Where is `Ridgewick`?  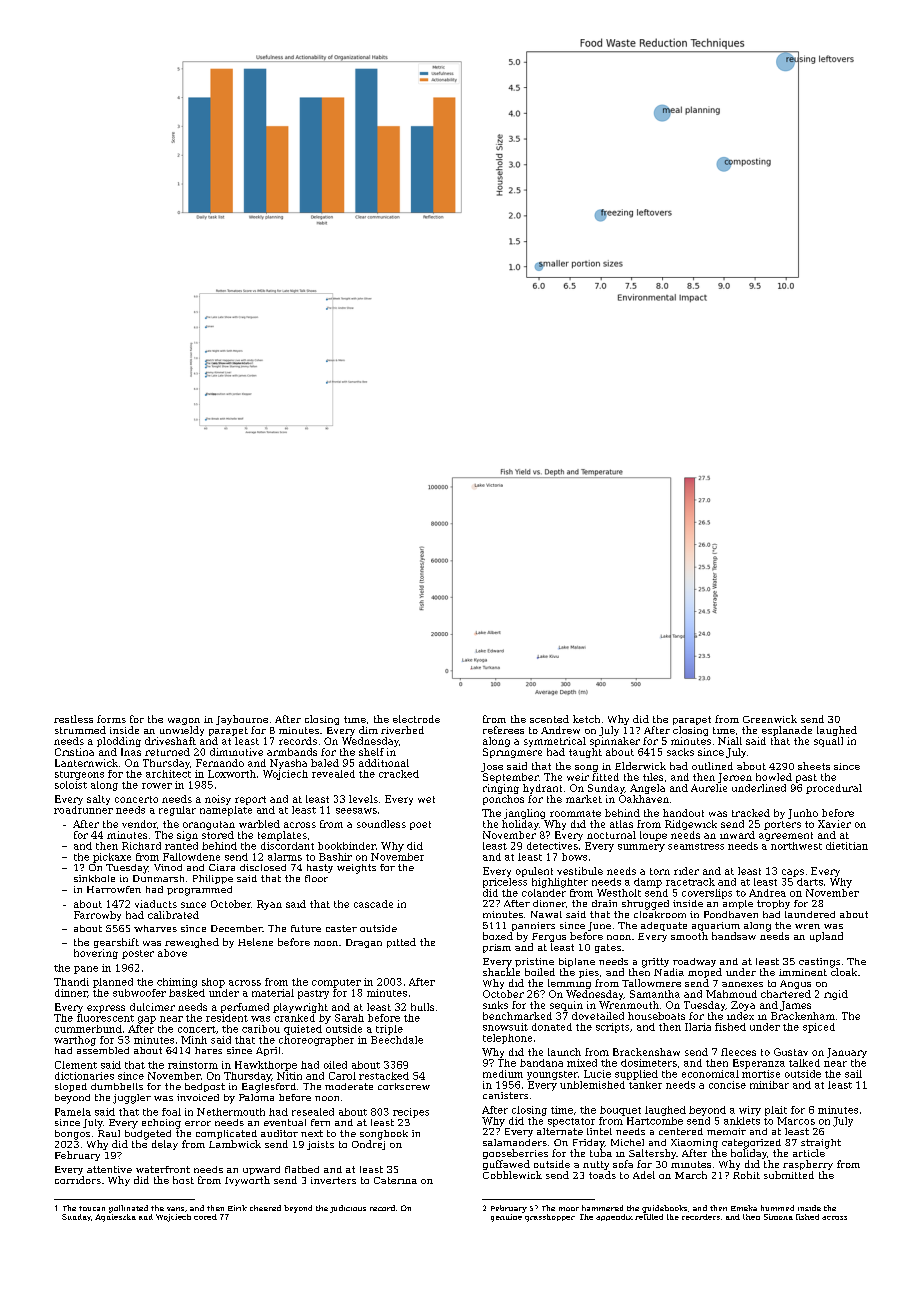 Ridgewick is located at coordinates (691, 825).
